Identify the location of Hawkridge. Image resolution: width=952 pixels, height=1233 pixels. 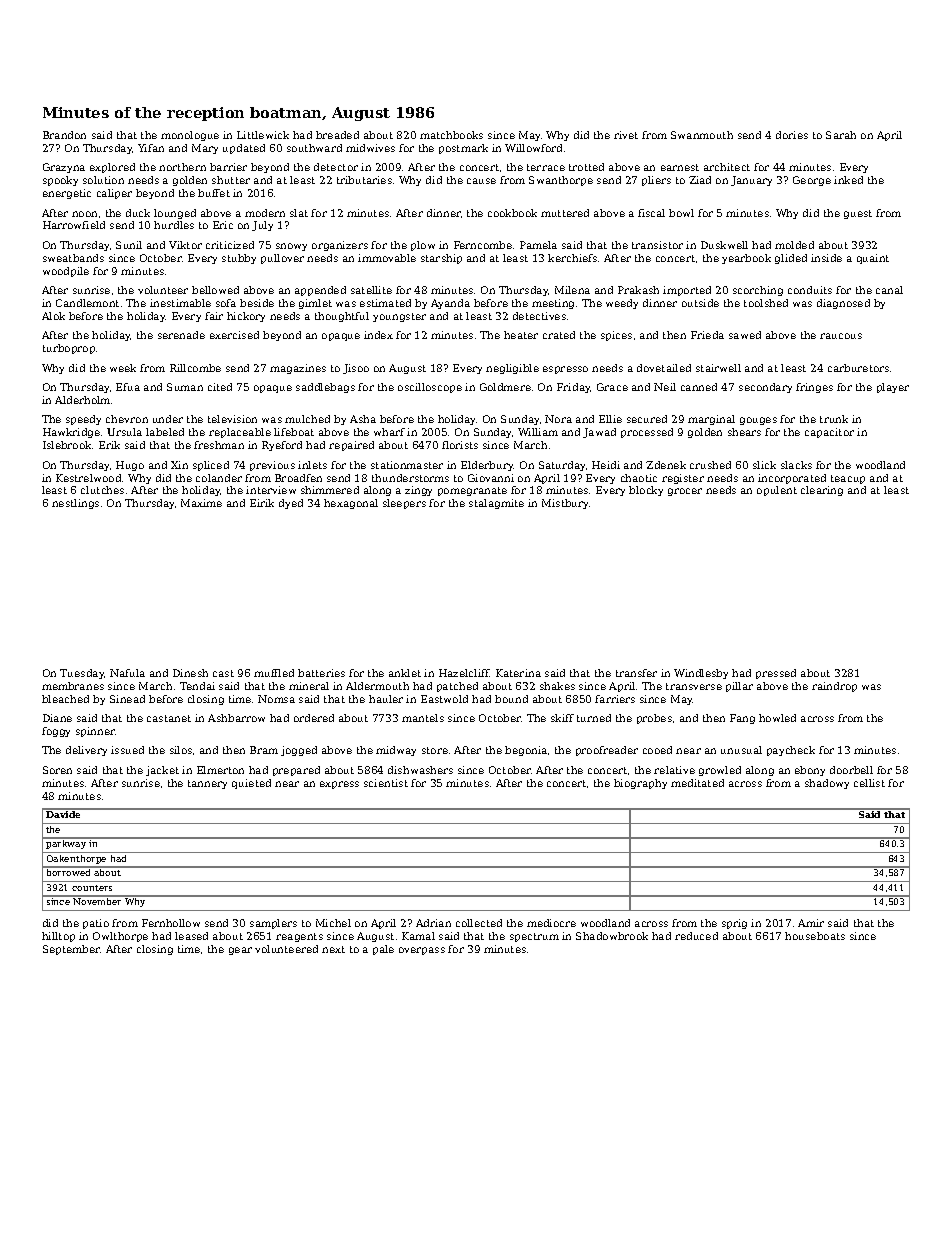
(71, 433).
